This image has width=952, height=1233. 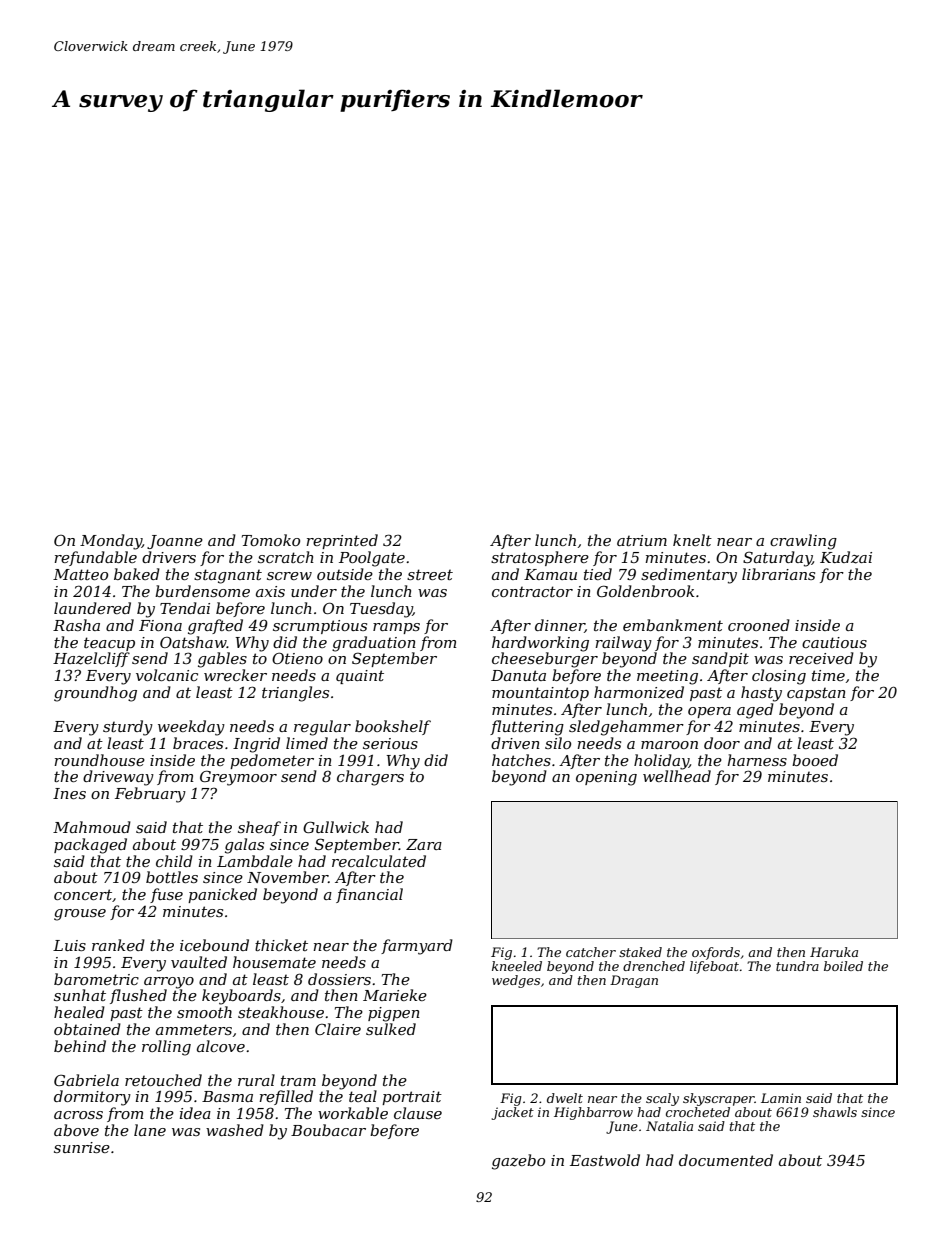 What do you see at coordinates (424, 844) in the image?
I see `Zara` at bounding box center [424, 844].
